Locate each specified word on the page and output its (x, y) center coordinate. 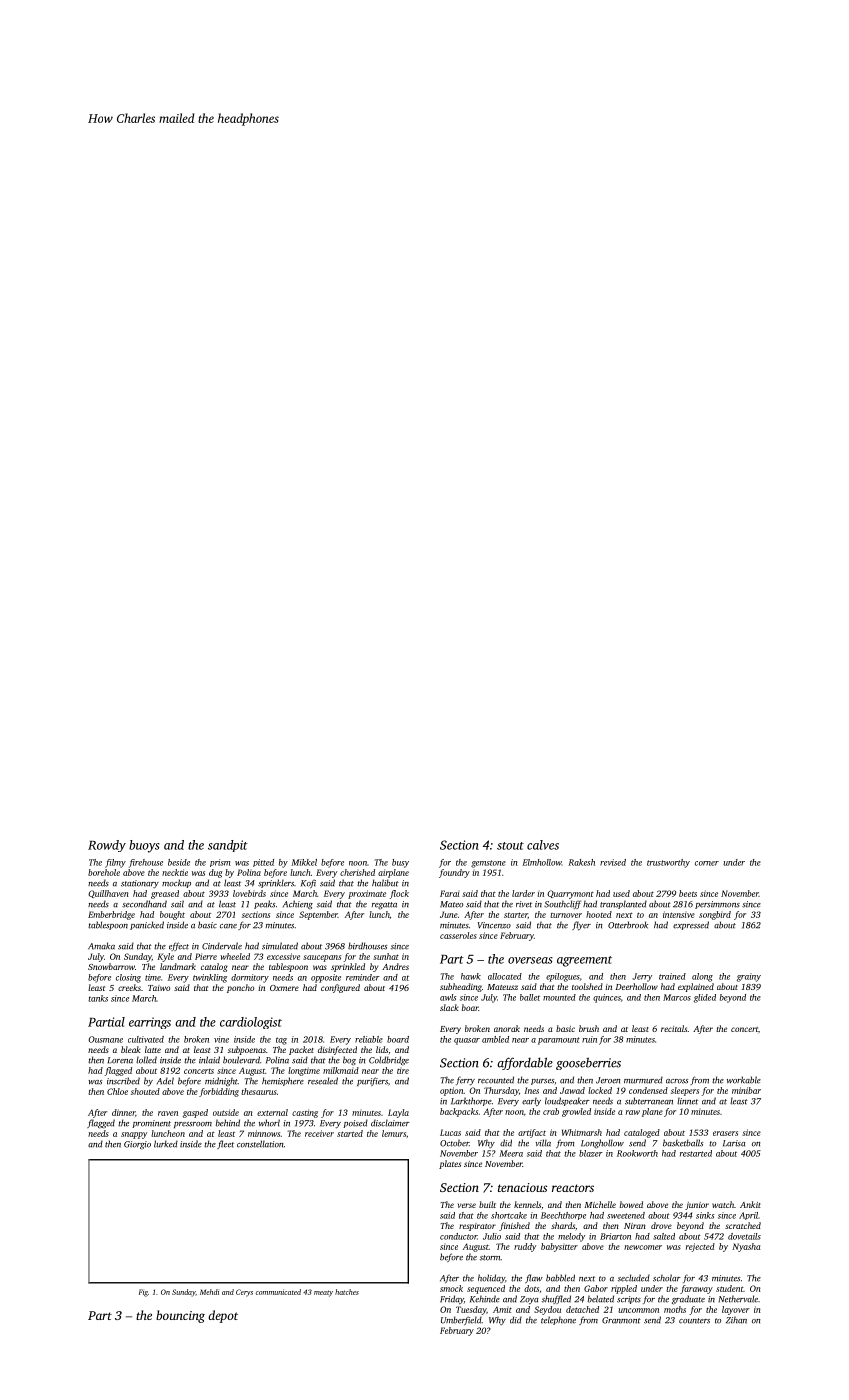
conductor (458, 1236)
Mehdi (209, 1292)
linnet (687, 1101)
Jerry (642, 977)
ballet (530, 997)
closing (128, 978)
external (272, 1112)
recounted (496, 1080)
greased (165, 894)
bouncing (180, 1316)
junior (697, 1206)
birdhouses (367, 946)
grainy (749, 977)
